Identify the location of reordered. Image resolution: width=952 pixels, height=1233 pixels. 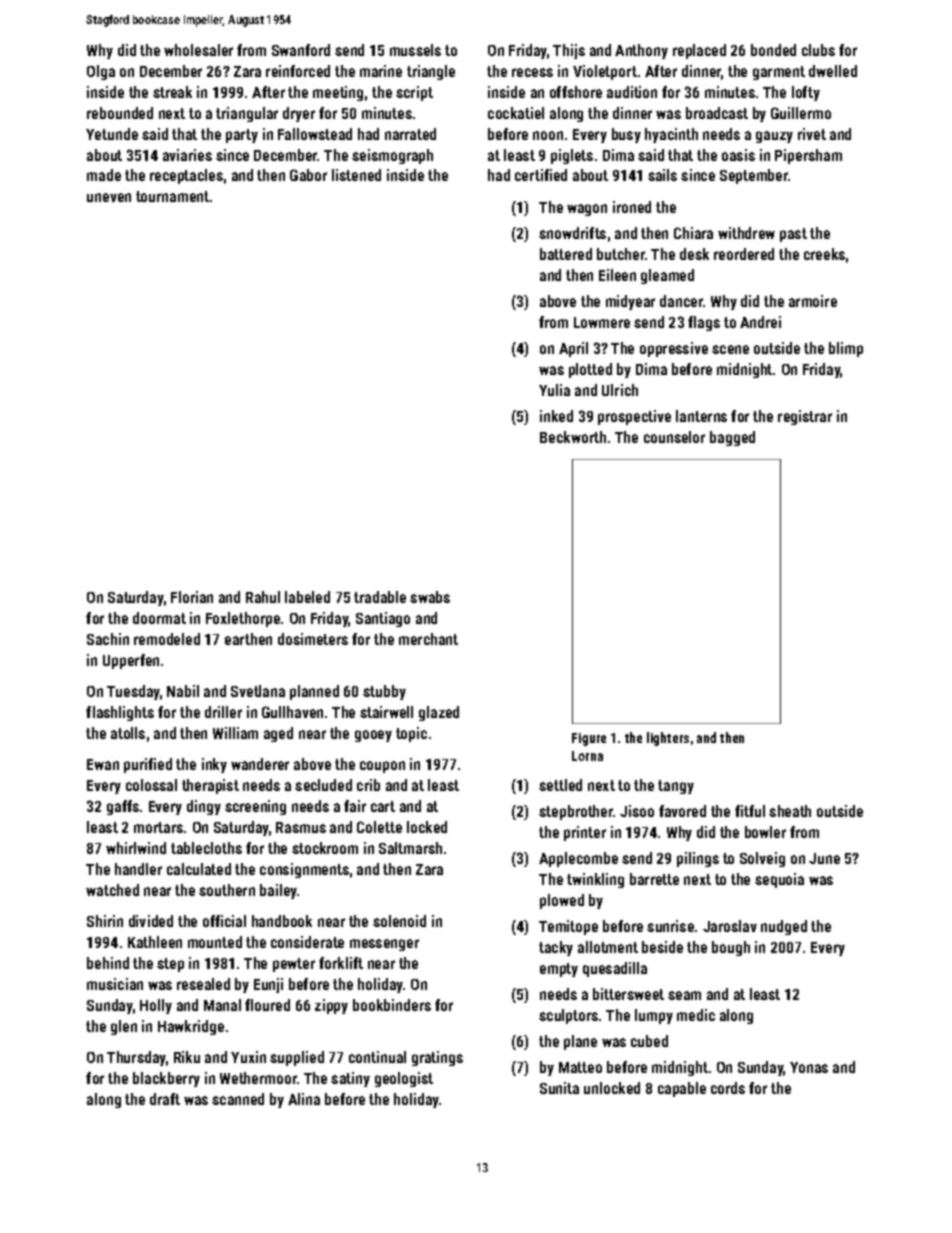
(744, 254).
